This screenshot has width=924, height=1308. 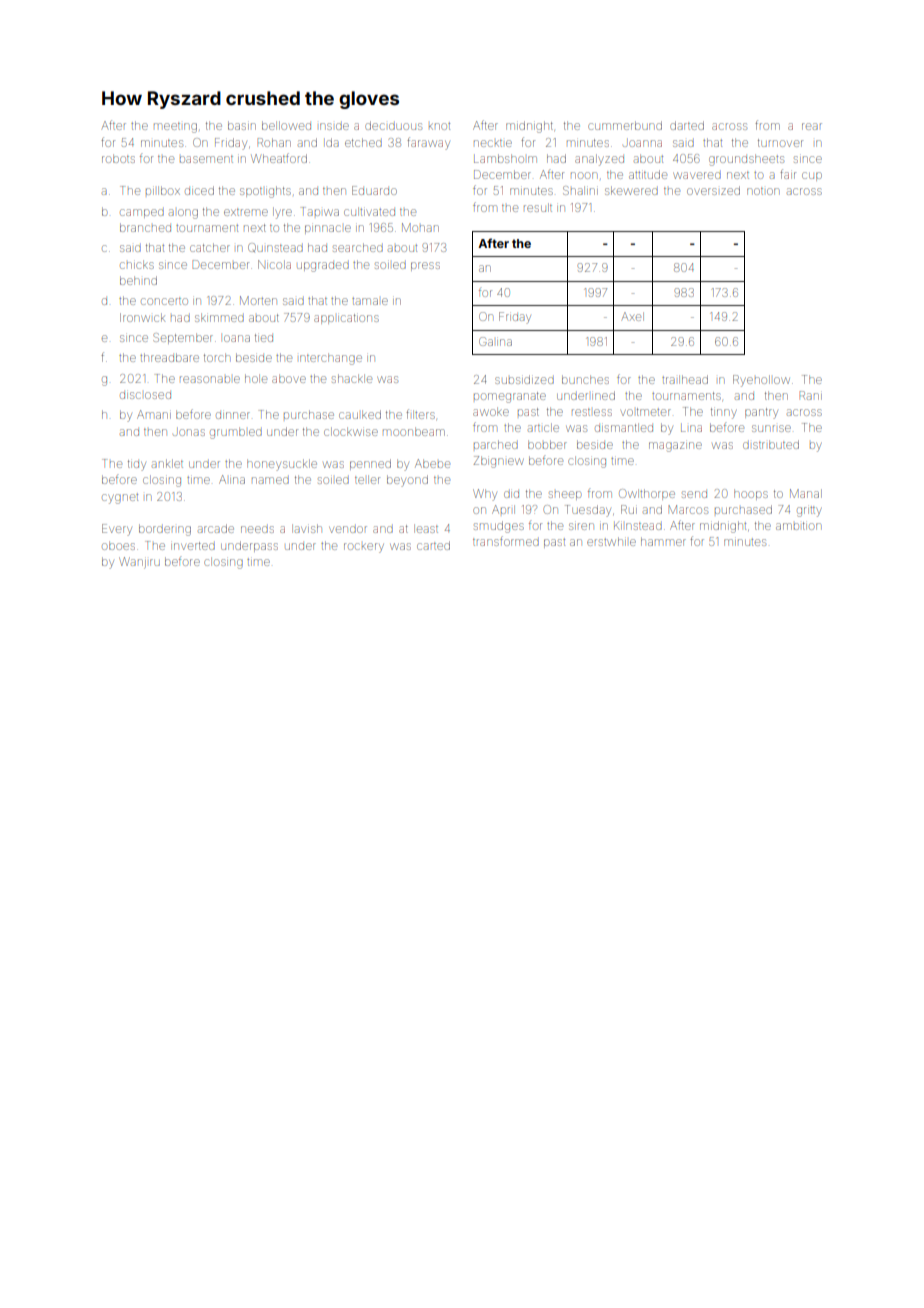 I want to click on press, so click(x=425, y=266).
